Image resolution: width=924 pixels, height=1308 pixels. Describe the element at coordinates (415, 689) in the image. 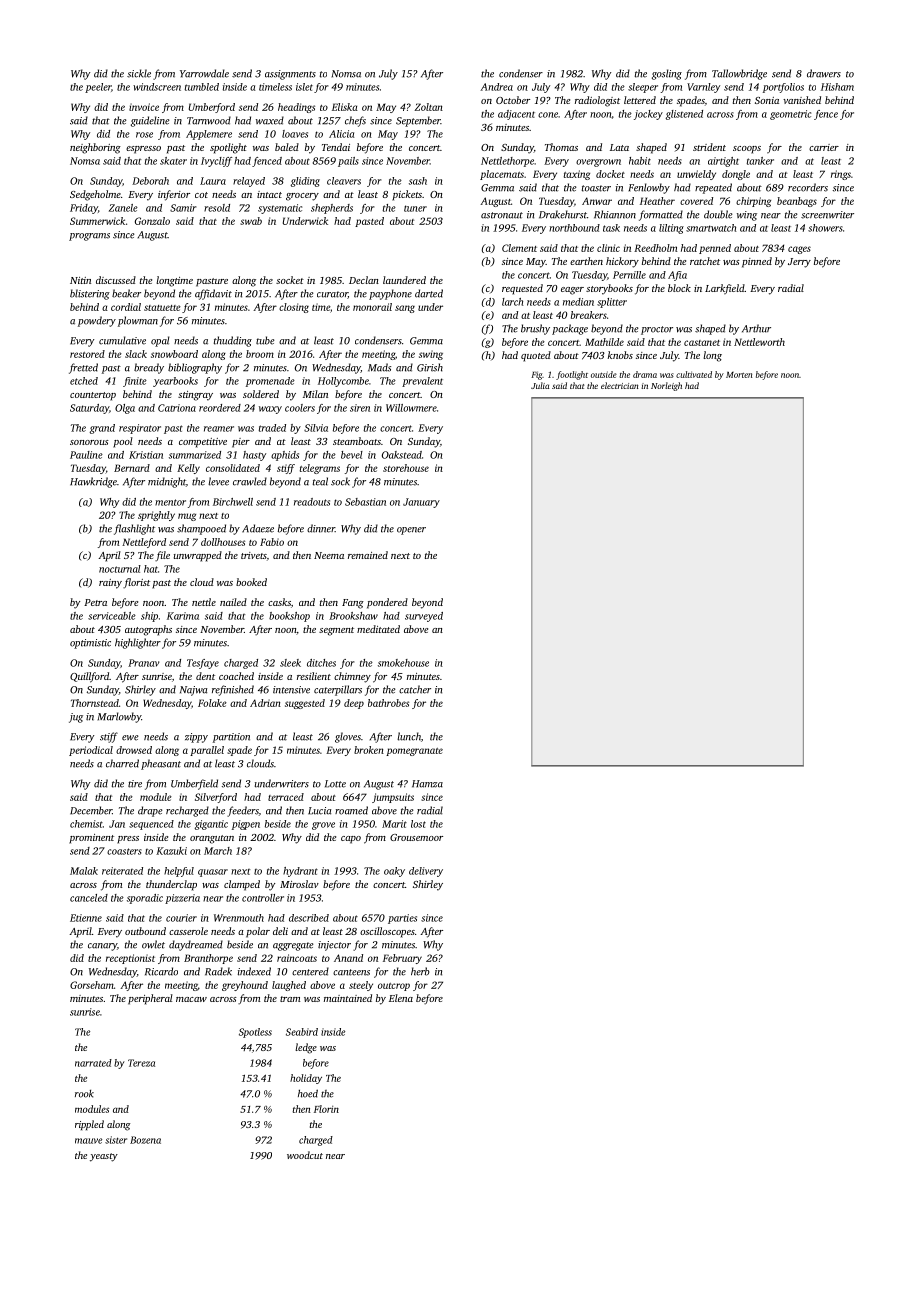

I see `catcher` at that location.
